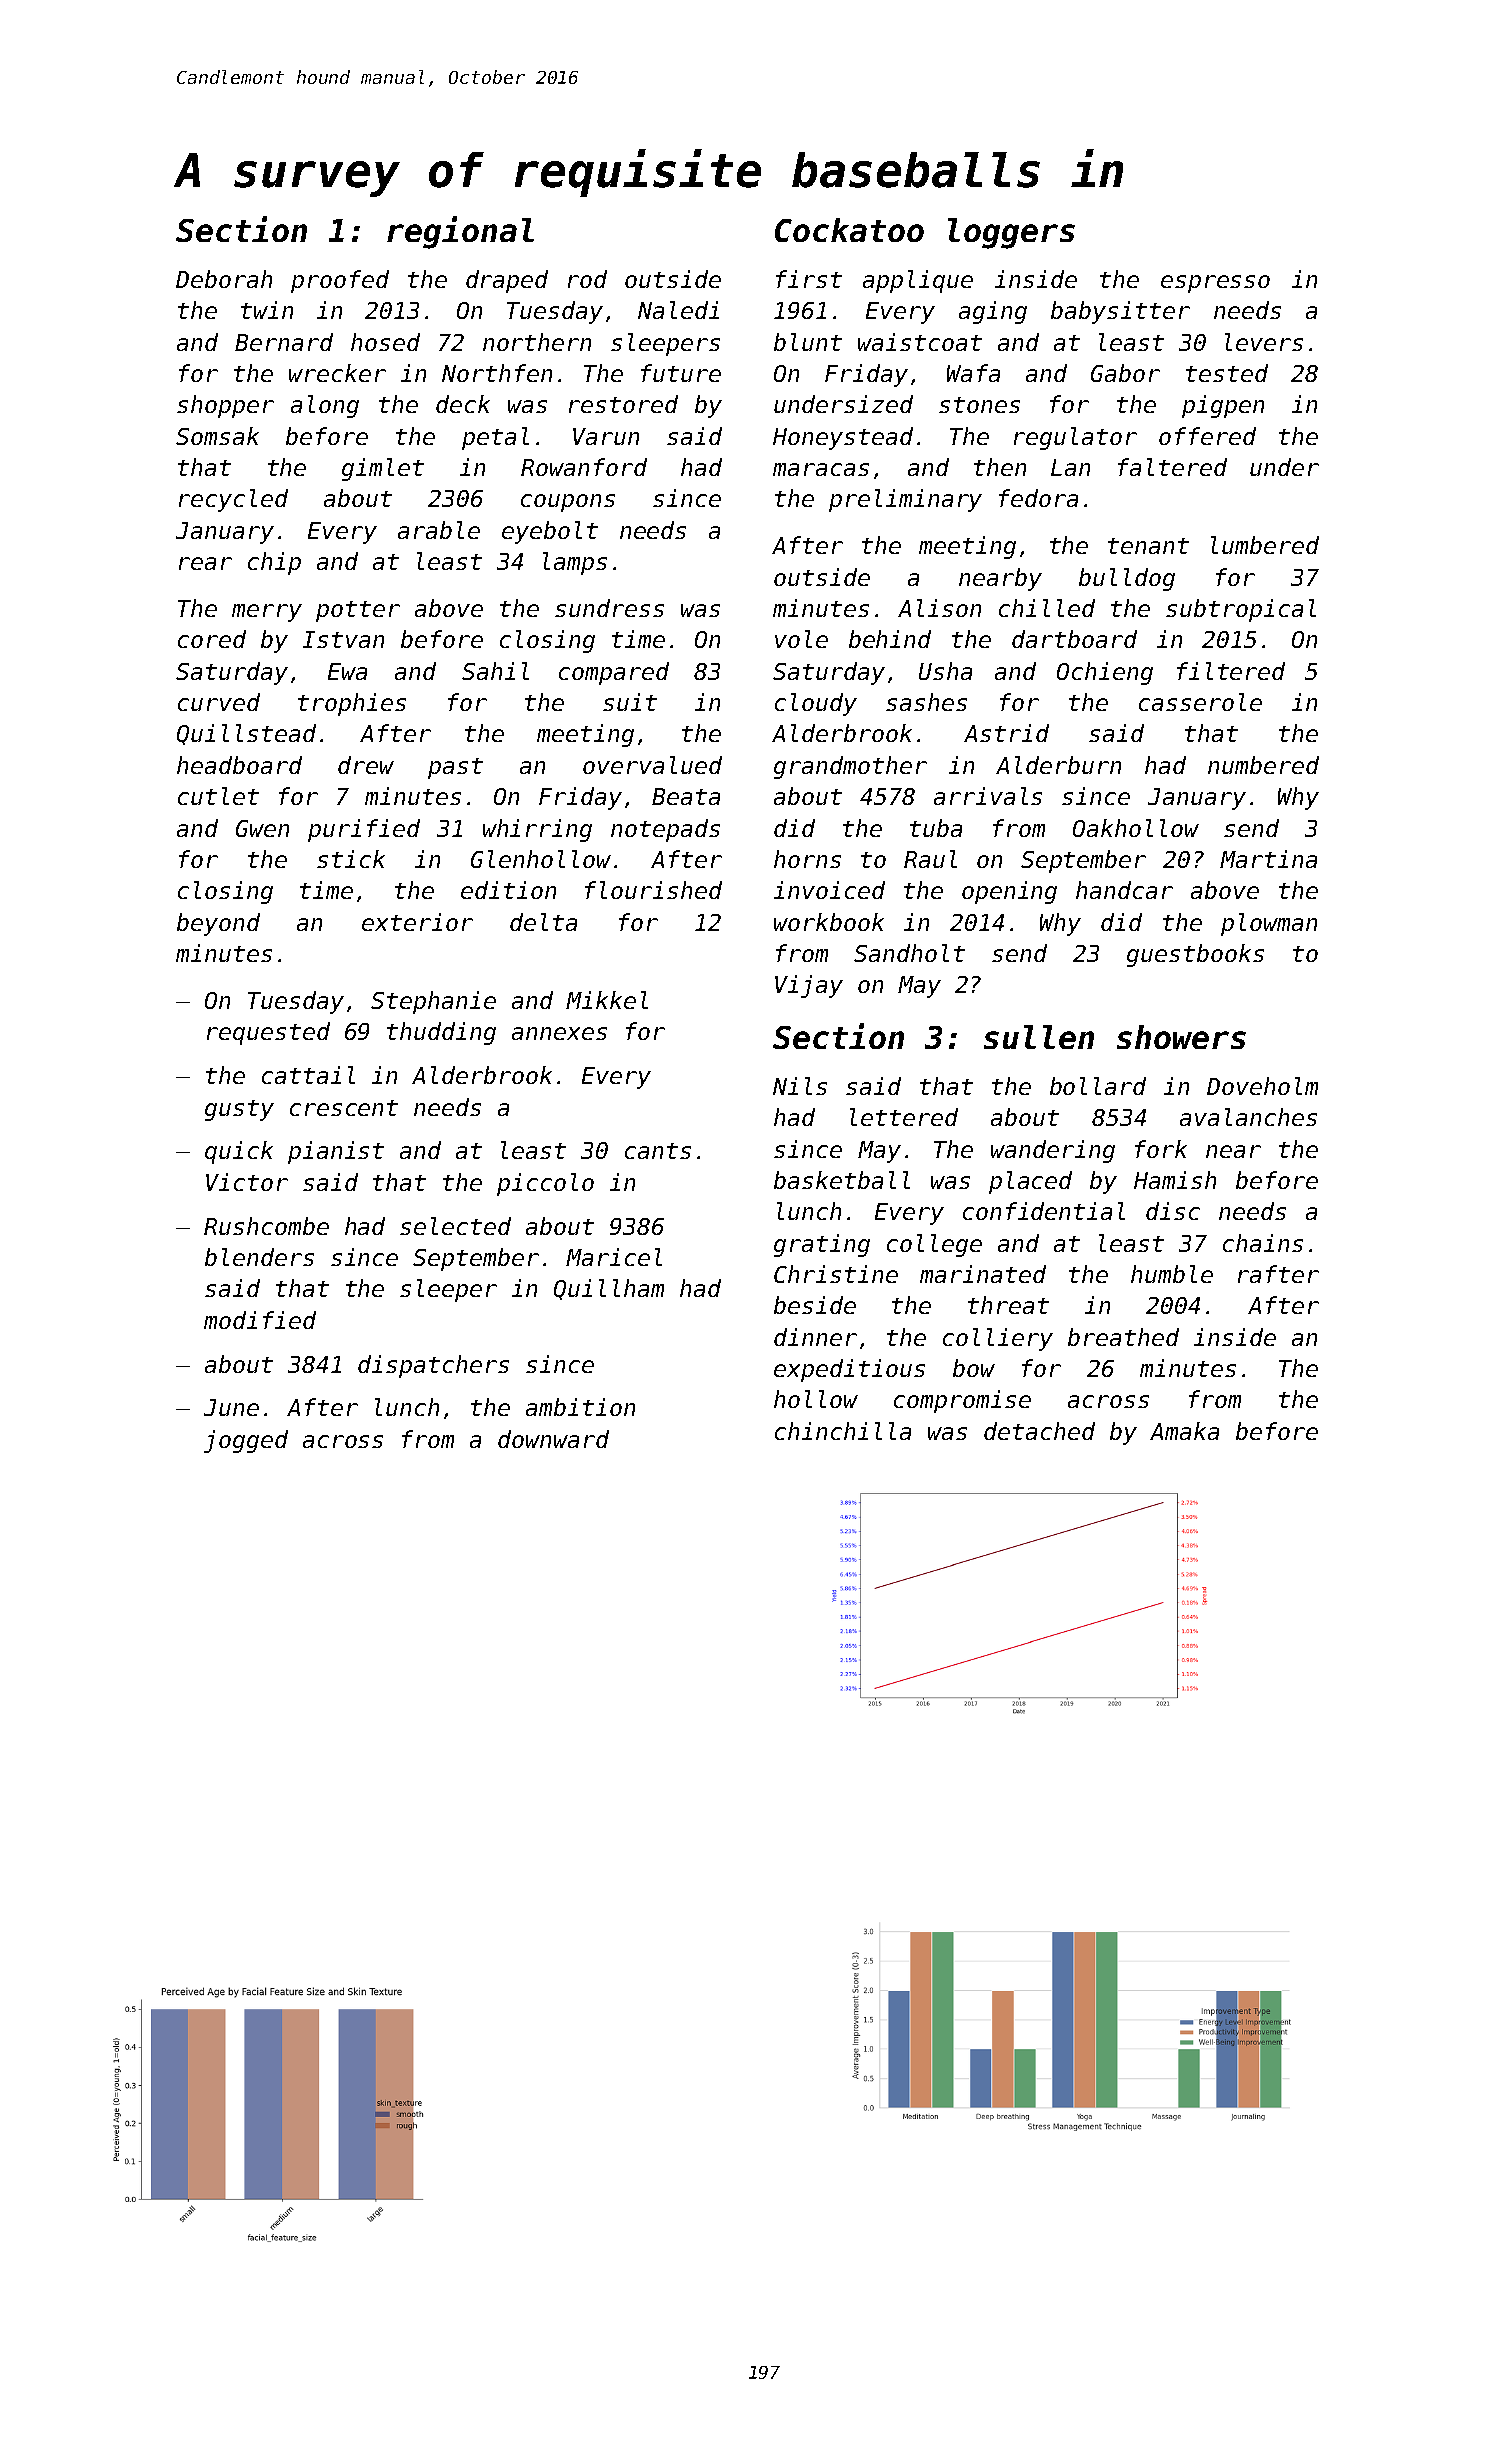 The width and height of the image is (1496, 2464). Describe the element at coordinates (433, 1366) in the image. I see `dispatchers` at that location.
